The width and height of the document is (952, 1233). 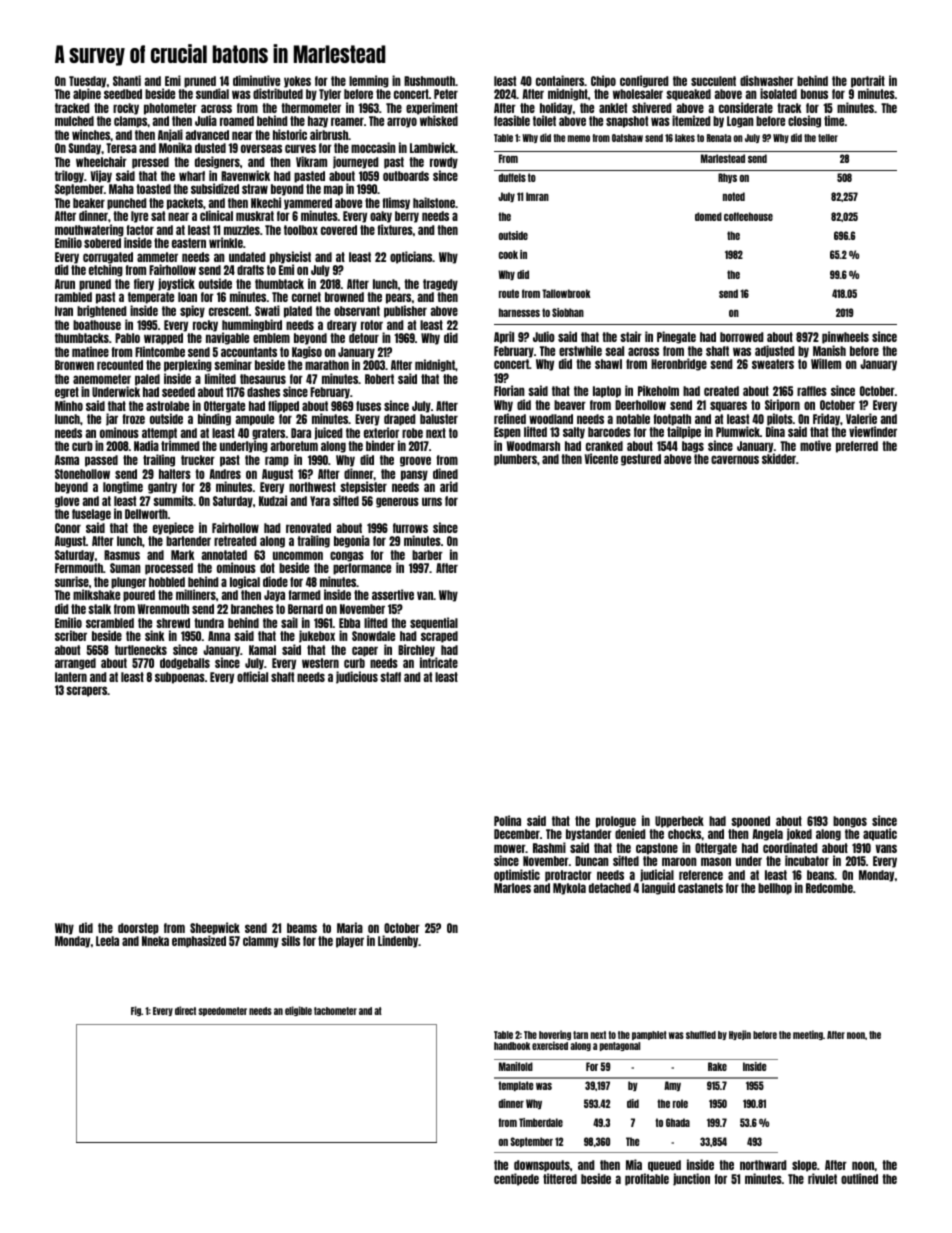 What do you see at coordinates (828, 138) in the document?
I see `teller` at bounding box center [828, 138].
